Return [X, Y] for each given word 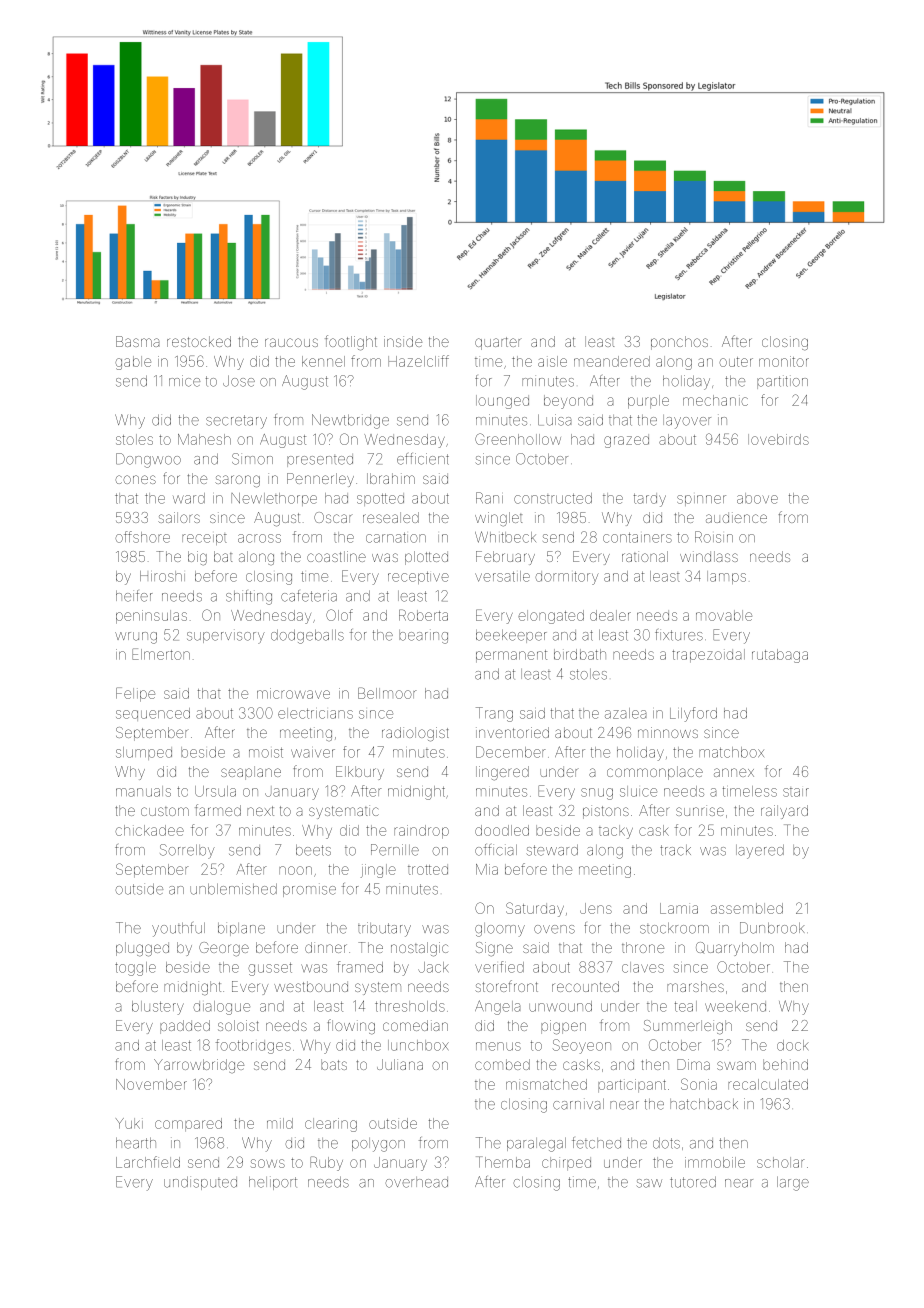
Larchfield [148, 1162]
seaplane [251, 773]
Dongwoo [148, 460]
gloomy [500, 930]
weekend [735, 1006]
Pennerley [320, 480]
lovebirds [778, 439]
